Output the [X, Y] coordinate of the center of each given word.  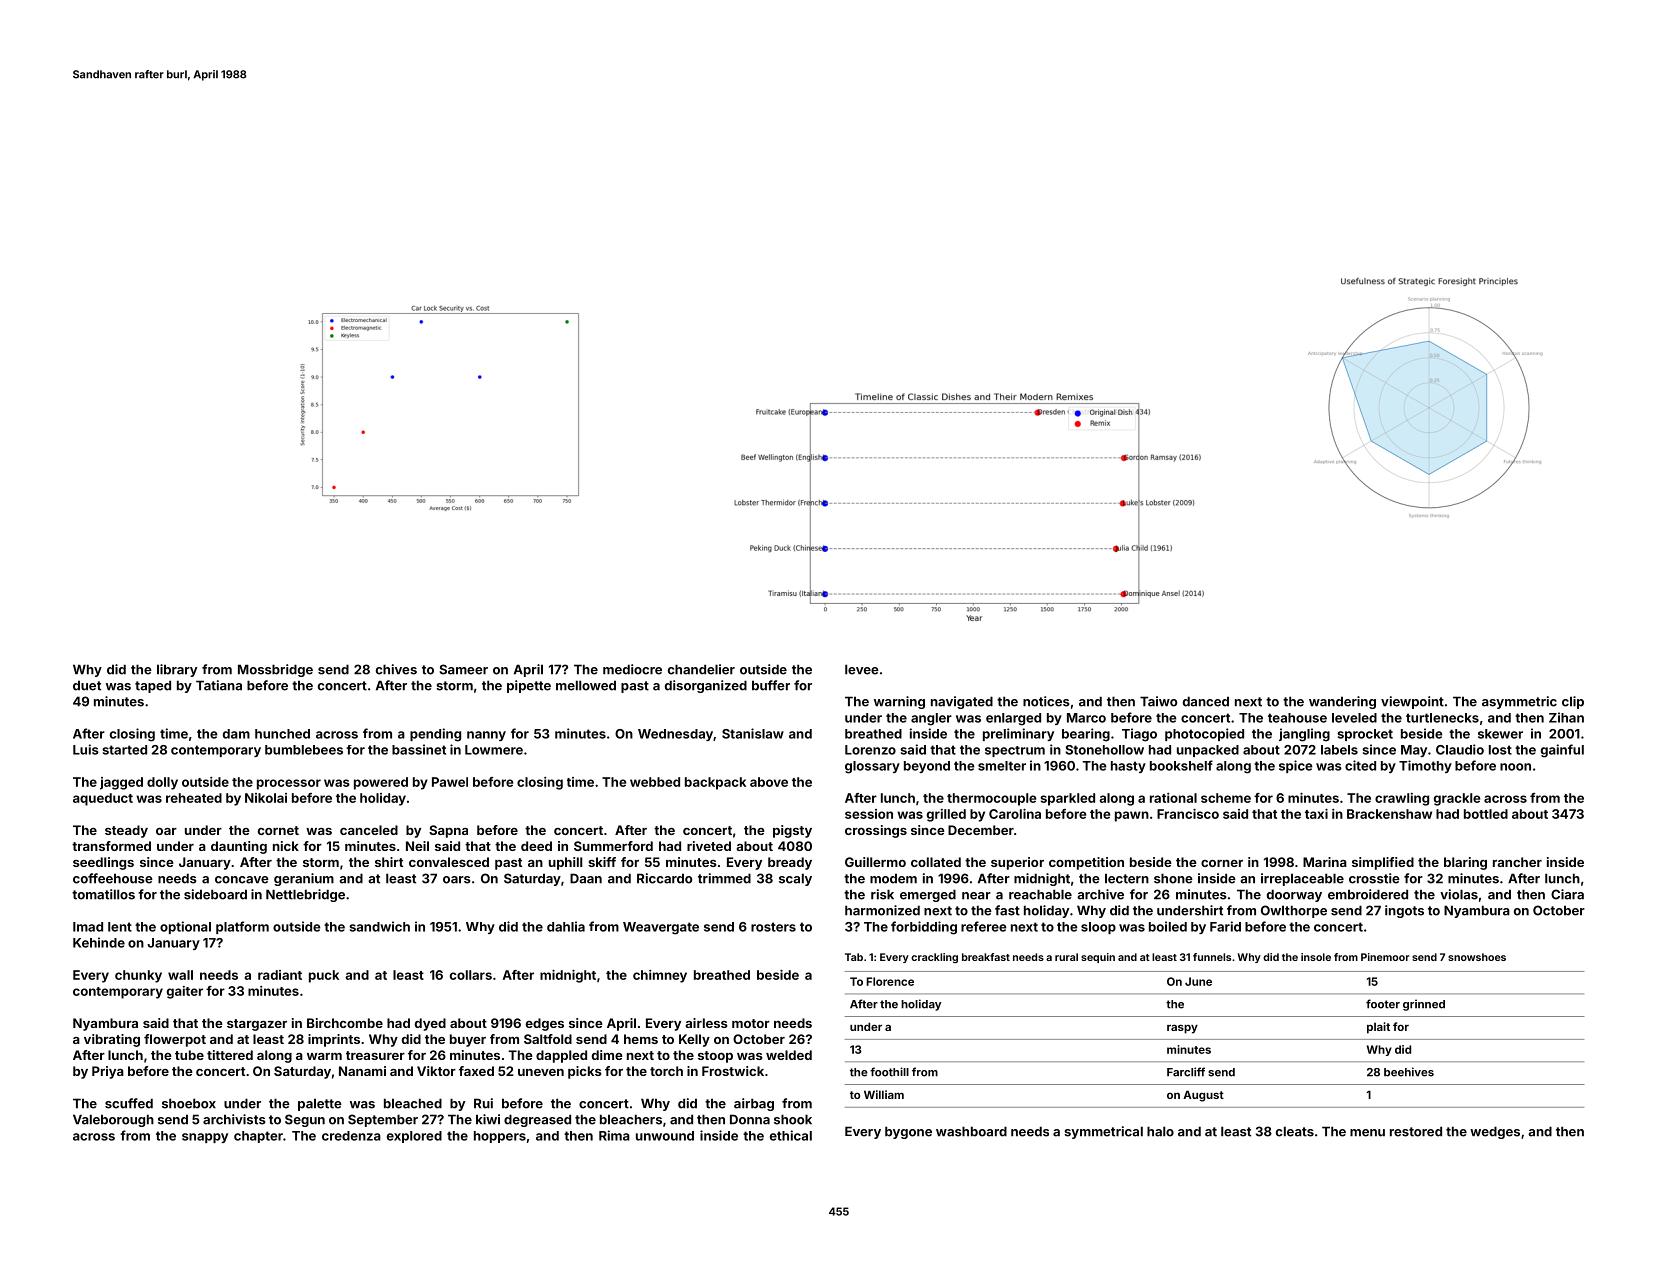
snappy [205, 1138]
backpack [715, 783]
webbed [655, 782]
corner [1222, 863]
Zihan [1566, 717]
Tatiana [219, 685]
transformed [111, 846]
